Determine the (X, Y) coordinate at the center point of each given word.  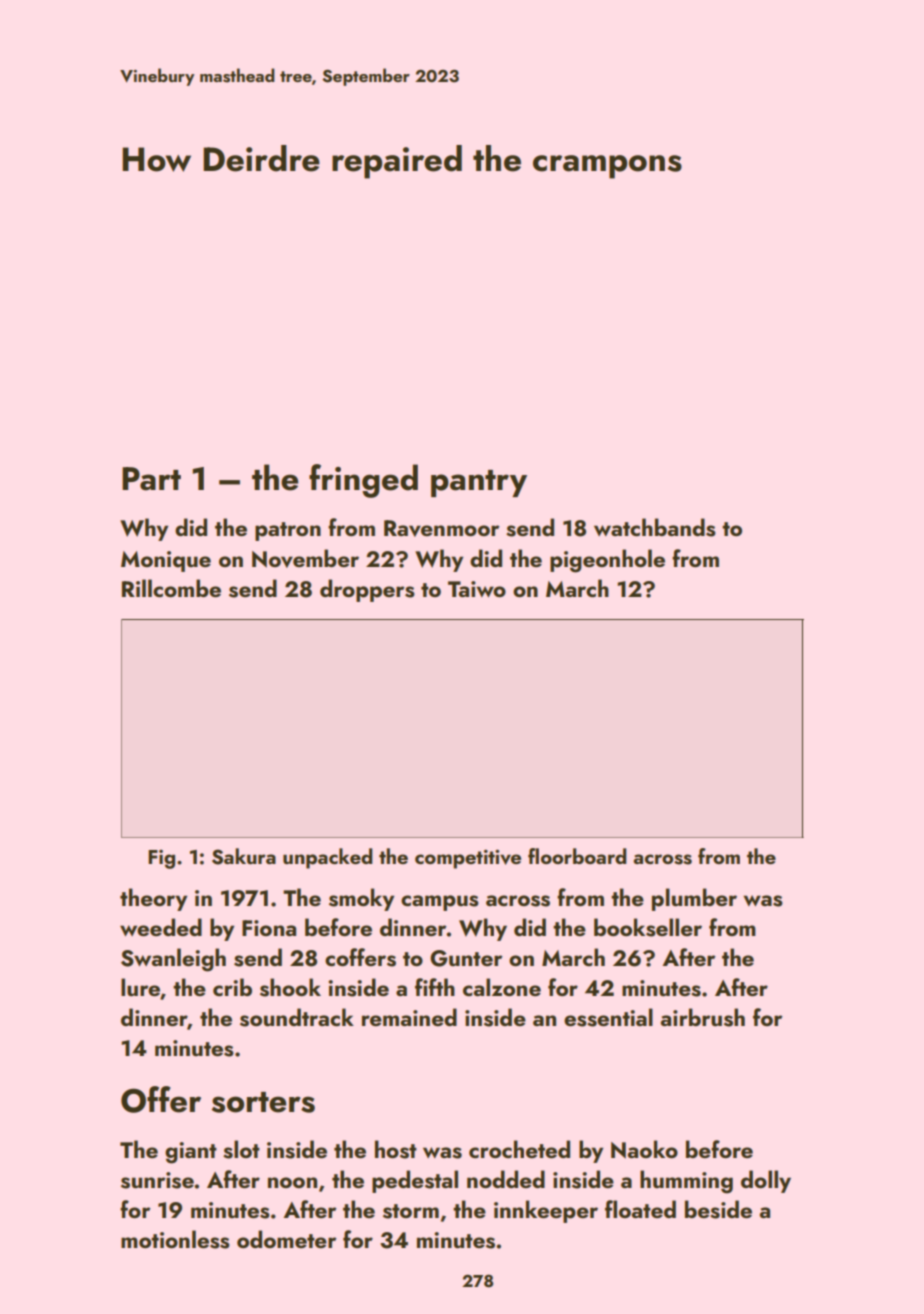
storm (411, 1211)
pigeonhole (607, 561)
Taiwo (477, 589)
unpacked (328, 858)
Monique (166, 561)
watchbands (655, 527)
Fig (161, 859)
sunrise (157, 1180)
